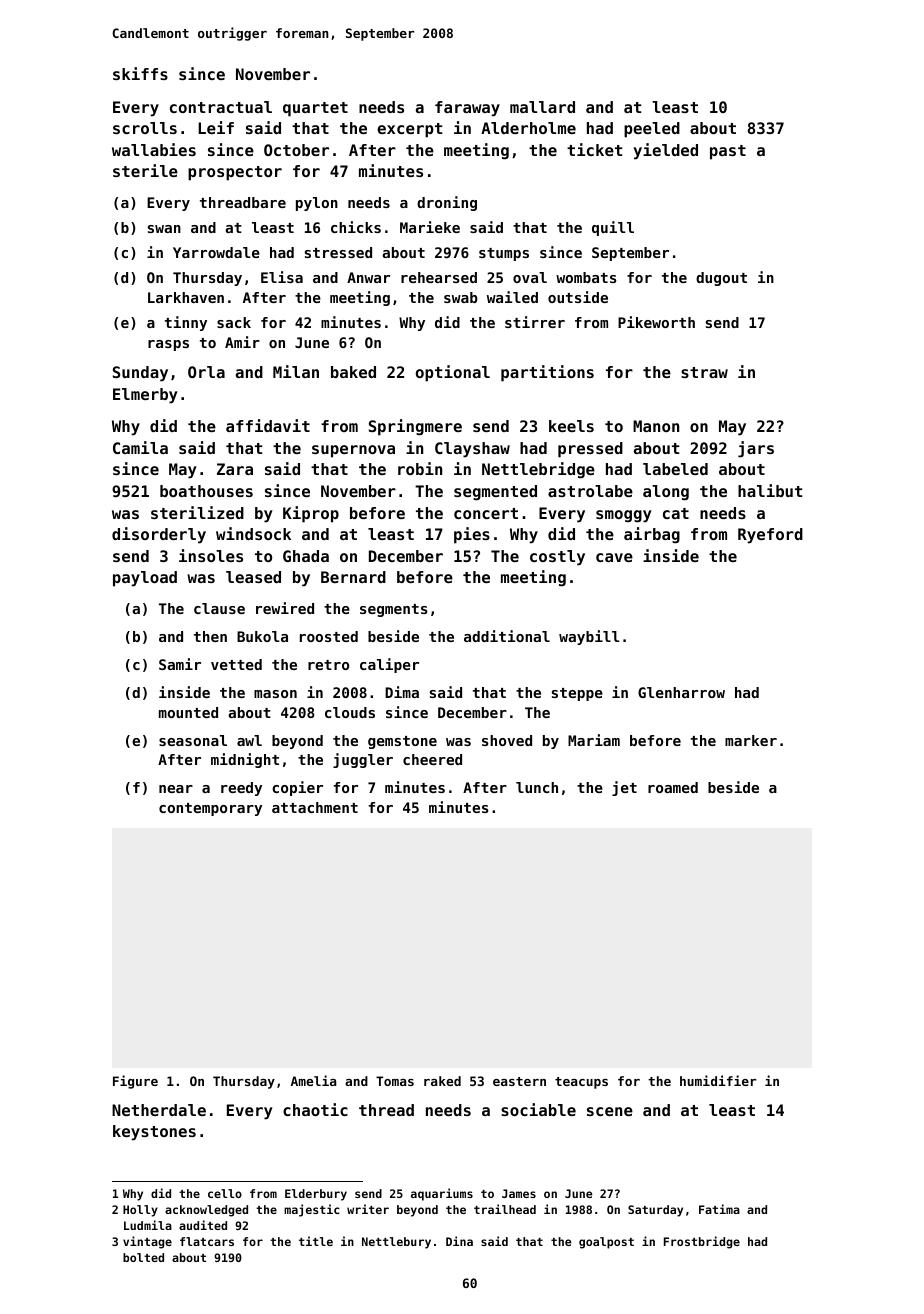  Describe the element at coordinates (673, 787) in the page. I see `roamed` at that location.
